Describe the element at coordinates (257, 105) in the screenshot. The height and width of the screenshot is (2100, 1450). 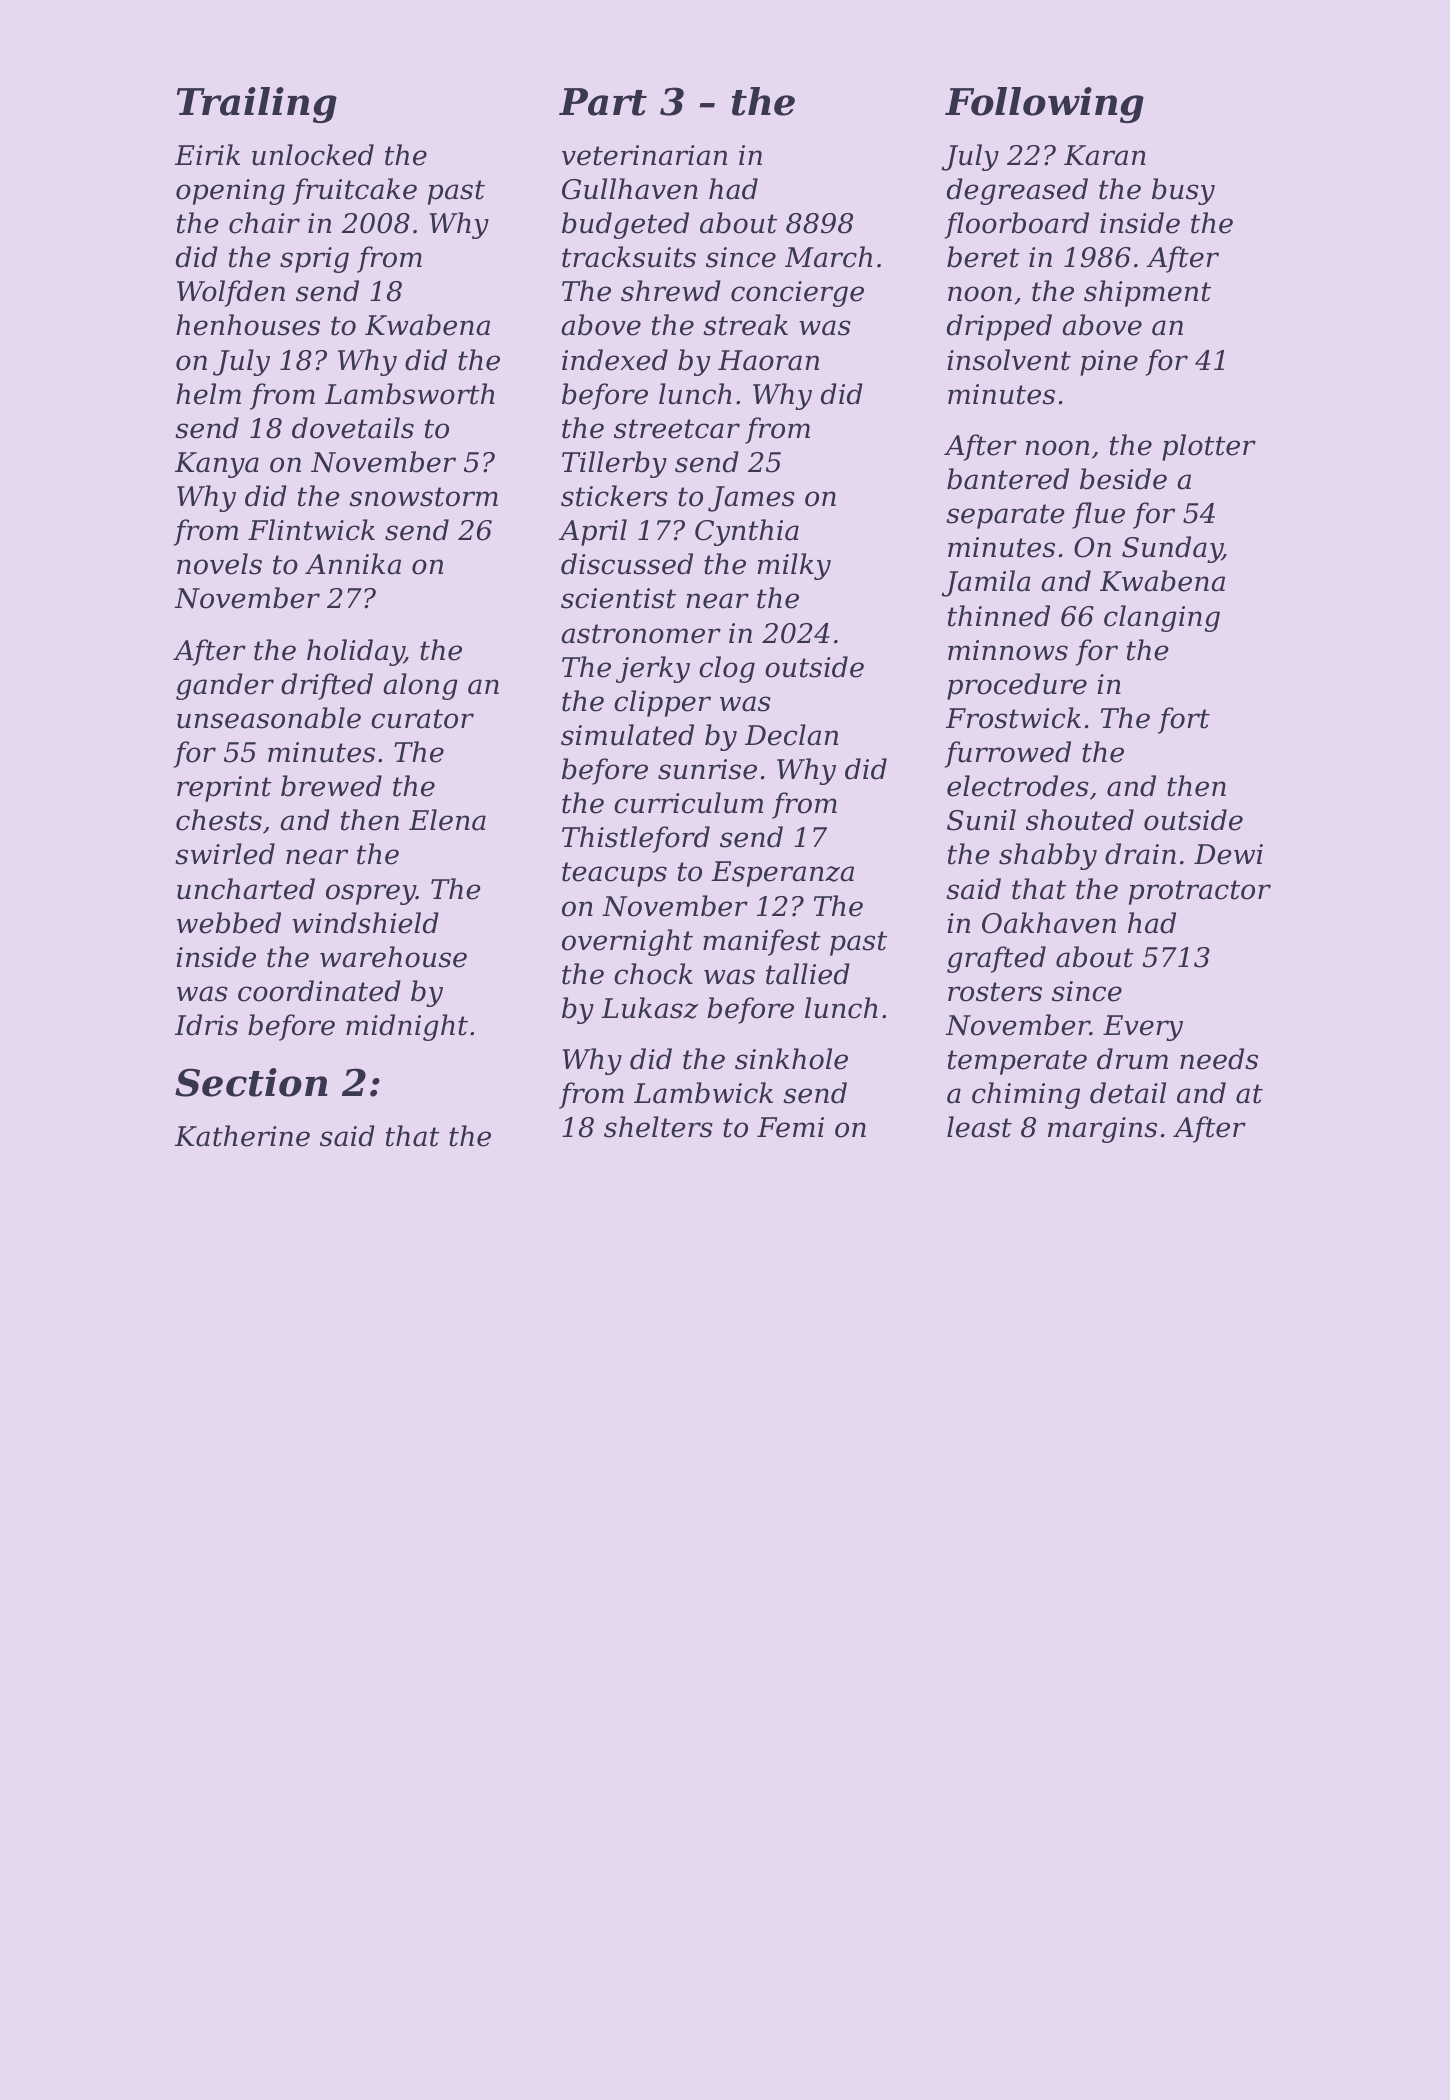
I see `Trailing` at that location.
